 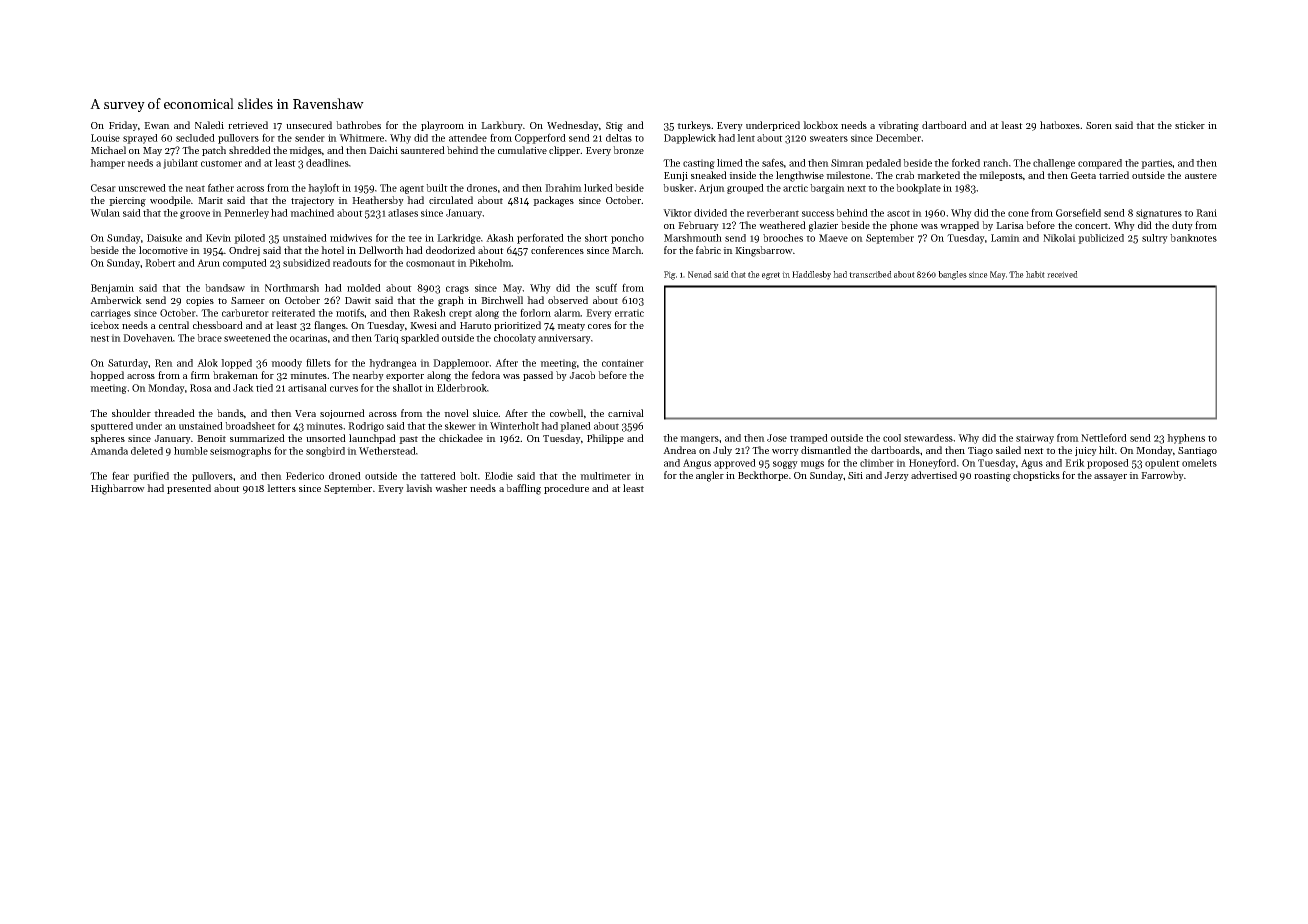 I want to click on Gorsefield, so click(x=1078, y=212).
